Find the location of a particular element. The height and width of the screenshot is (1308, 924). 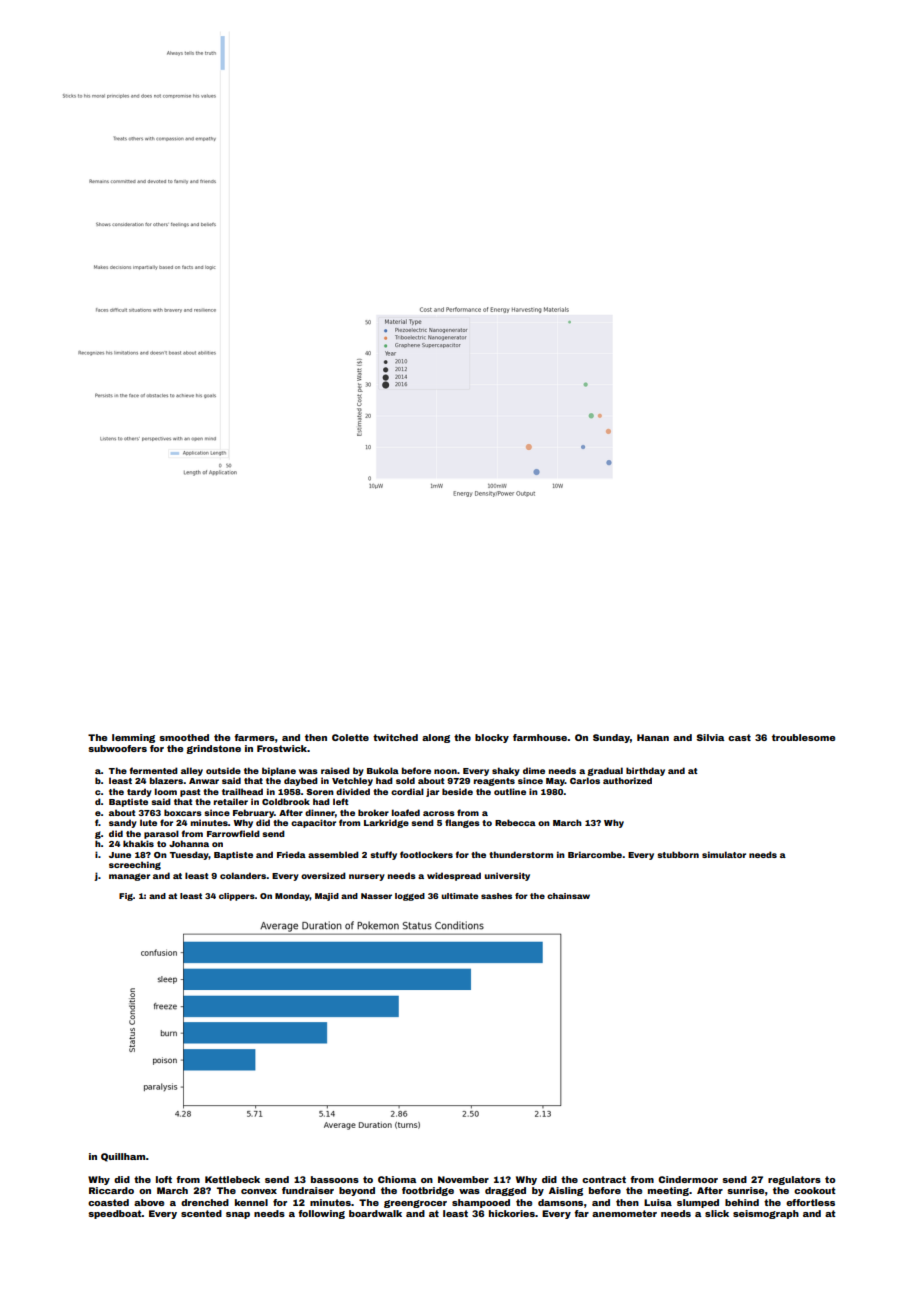

scented is located at coordinates (201, 1213).
